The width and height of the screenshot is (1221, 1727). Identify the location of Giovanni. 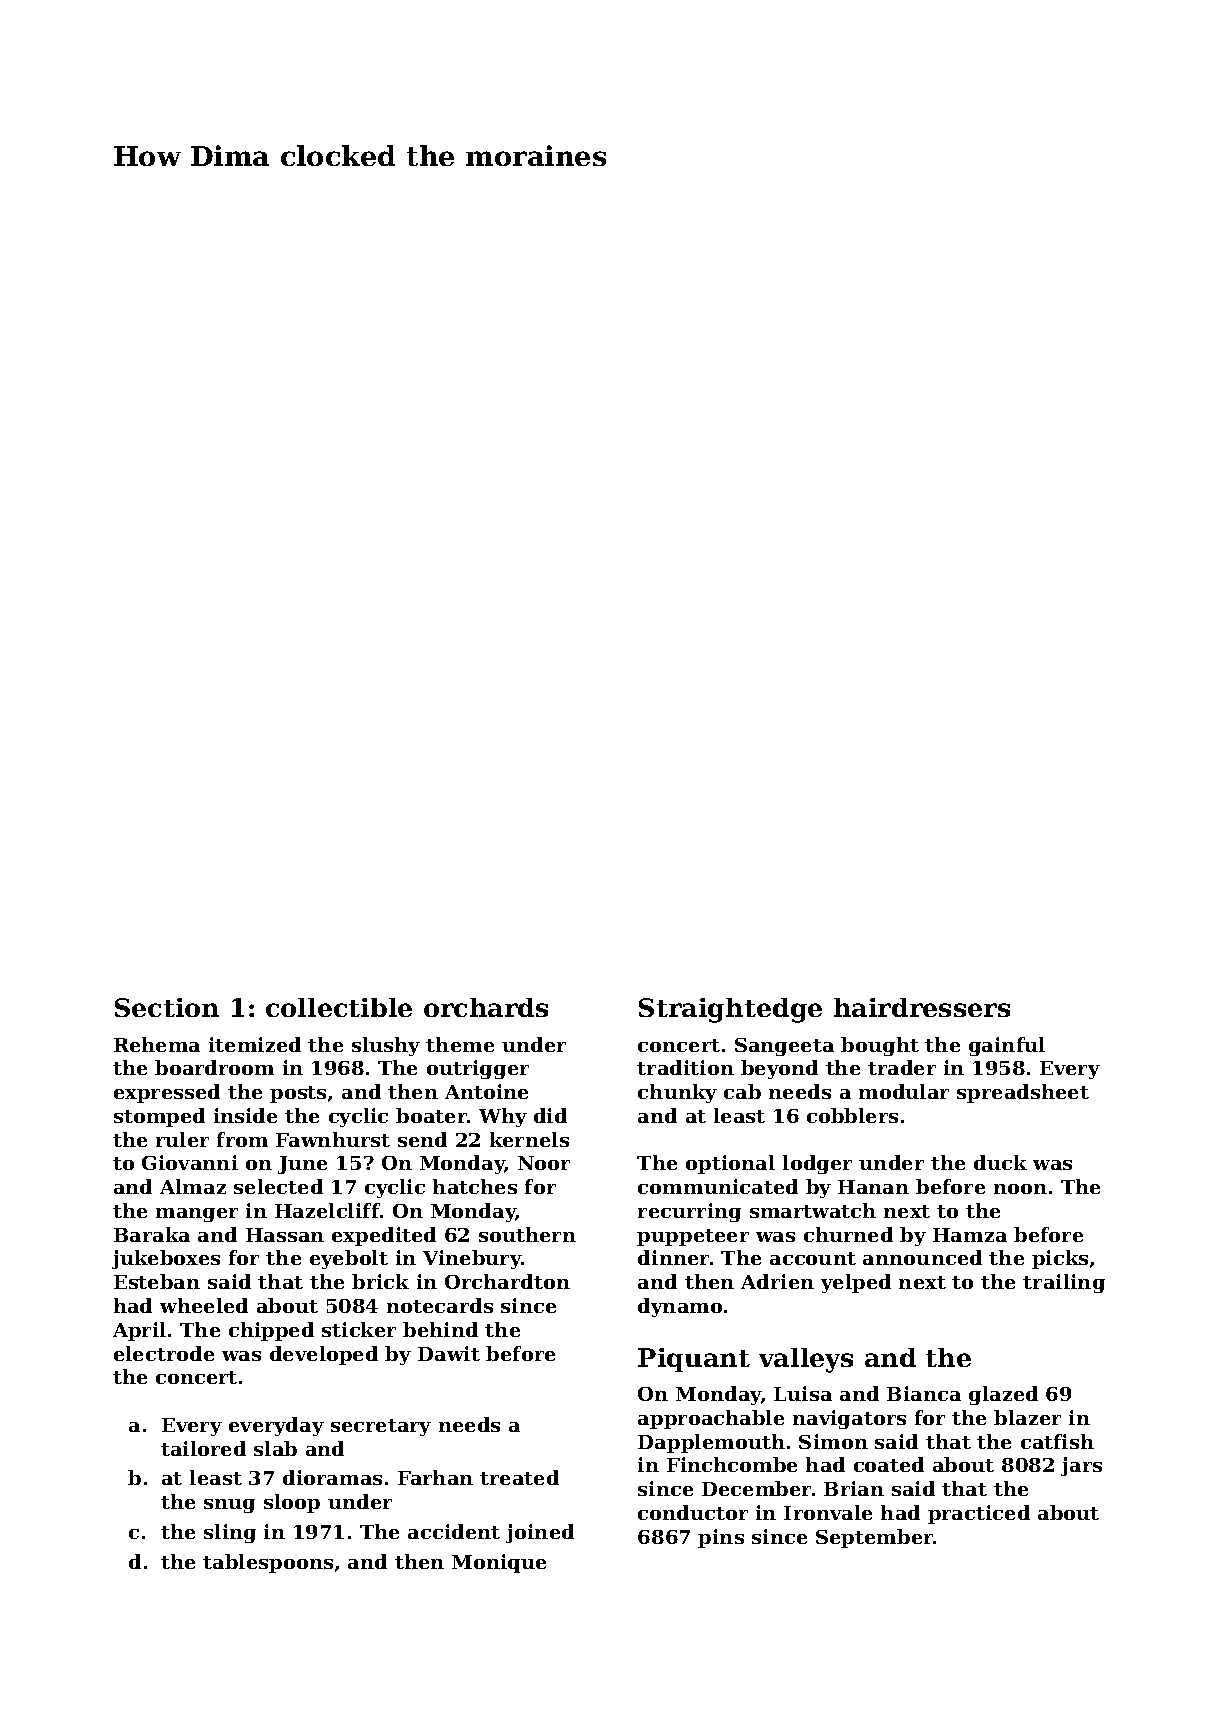
(190, 1162).
